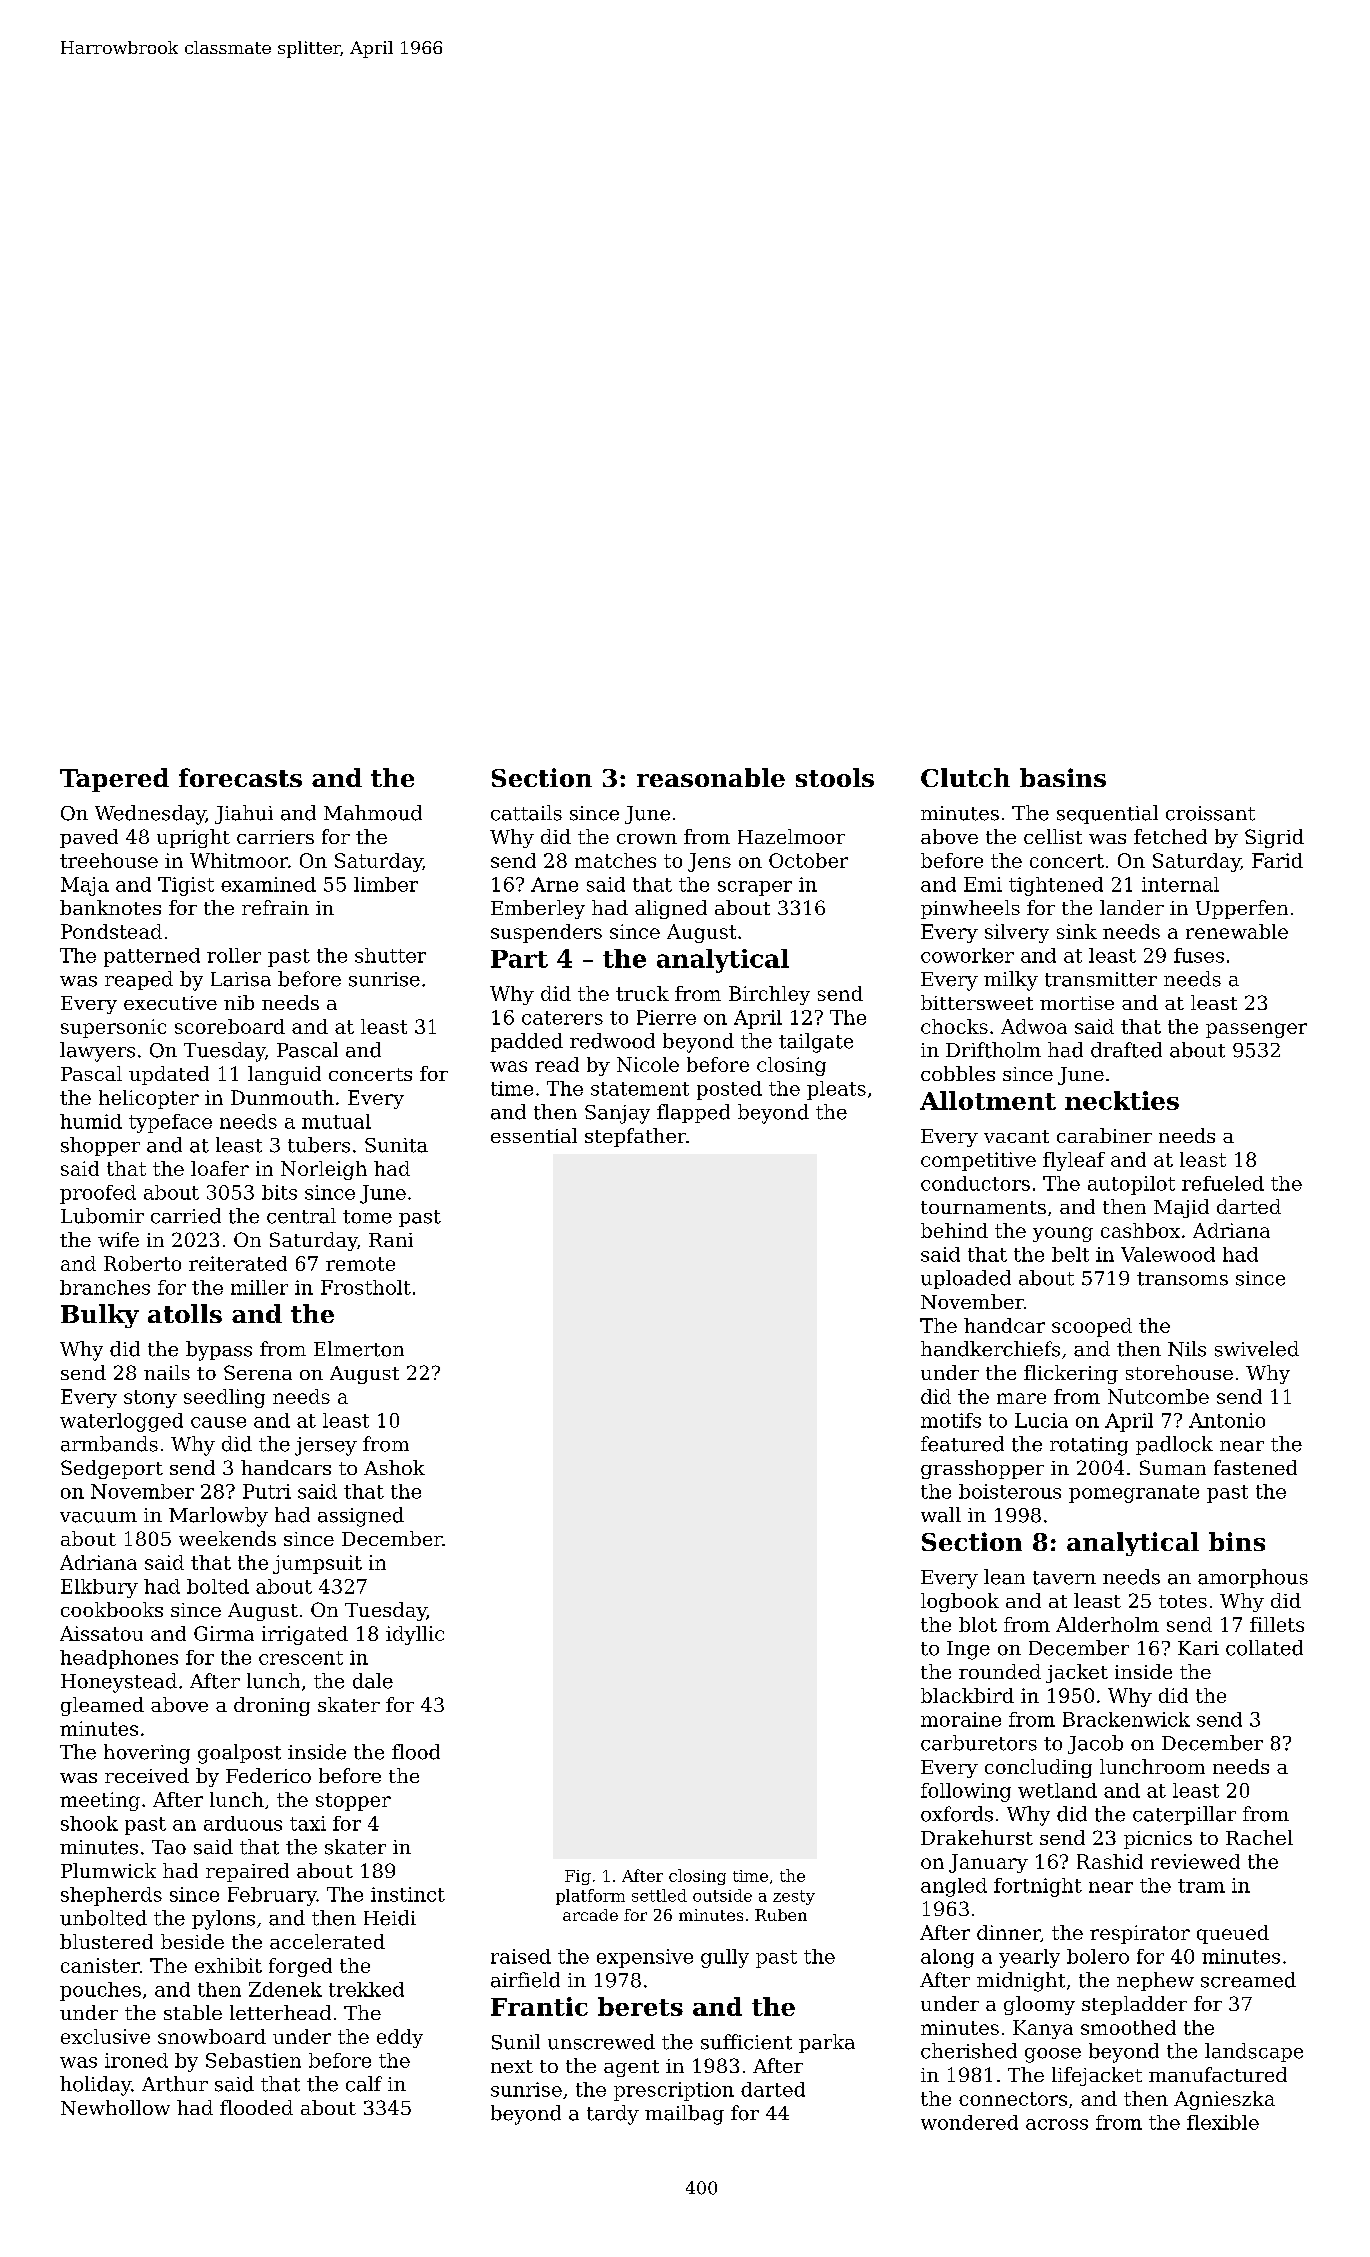 The width and height of the screenshot is (1370, 2257). I want to click on mailbag, so click(684, 2115).
